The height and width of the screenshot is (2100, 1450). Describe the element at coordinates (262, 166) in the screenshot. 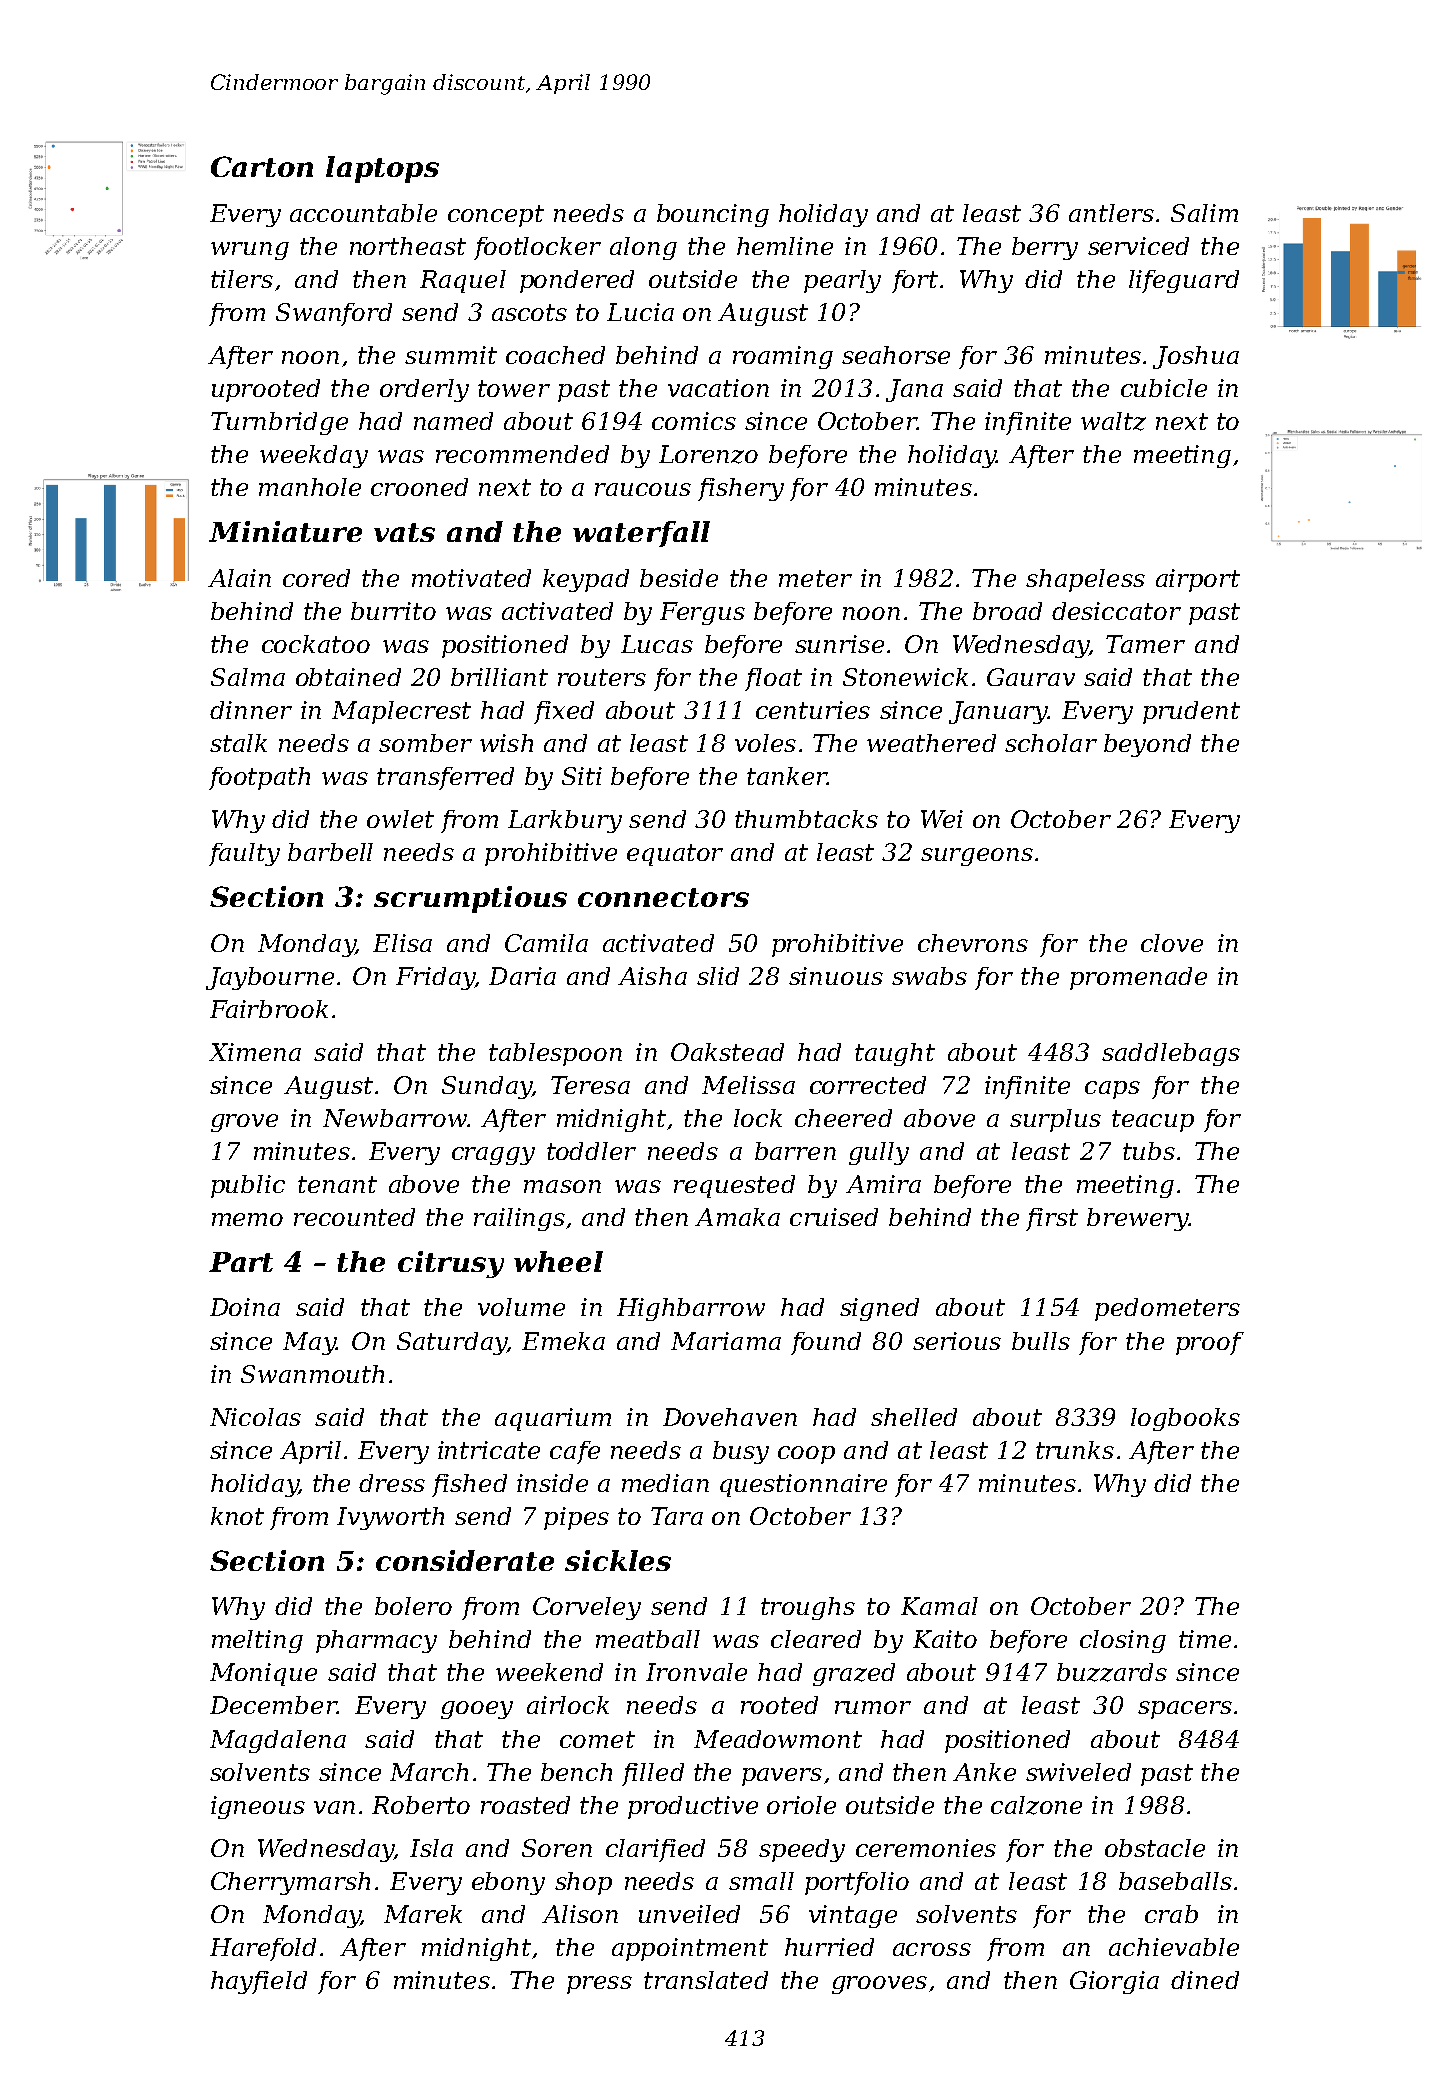

I see `Carton` at that location.
